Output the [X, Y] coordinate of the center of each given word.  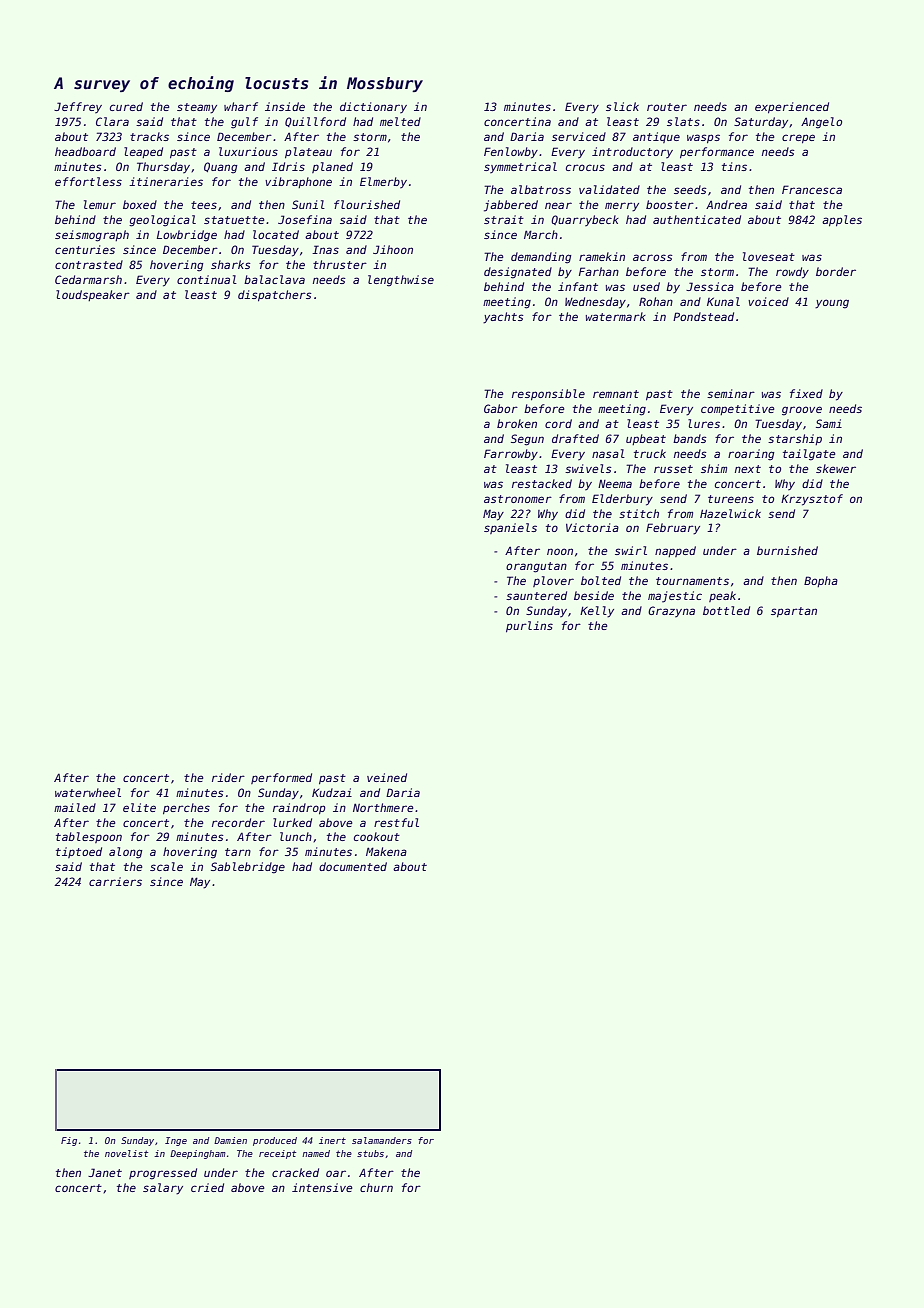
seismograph [92, 236]
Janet [105, 1172]
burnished [787, 550]
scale [166, 866]
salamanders [382, 1140]
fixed [806, 393]
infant [578, 286]
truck [650, 453]
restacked [542, 483]
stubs [370, 1153]
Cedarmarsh [88, 279]
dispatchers [275, 295]
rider [228, 777]
